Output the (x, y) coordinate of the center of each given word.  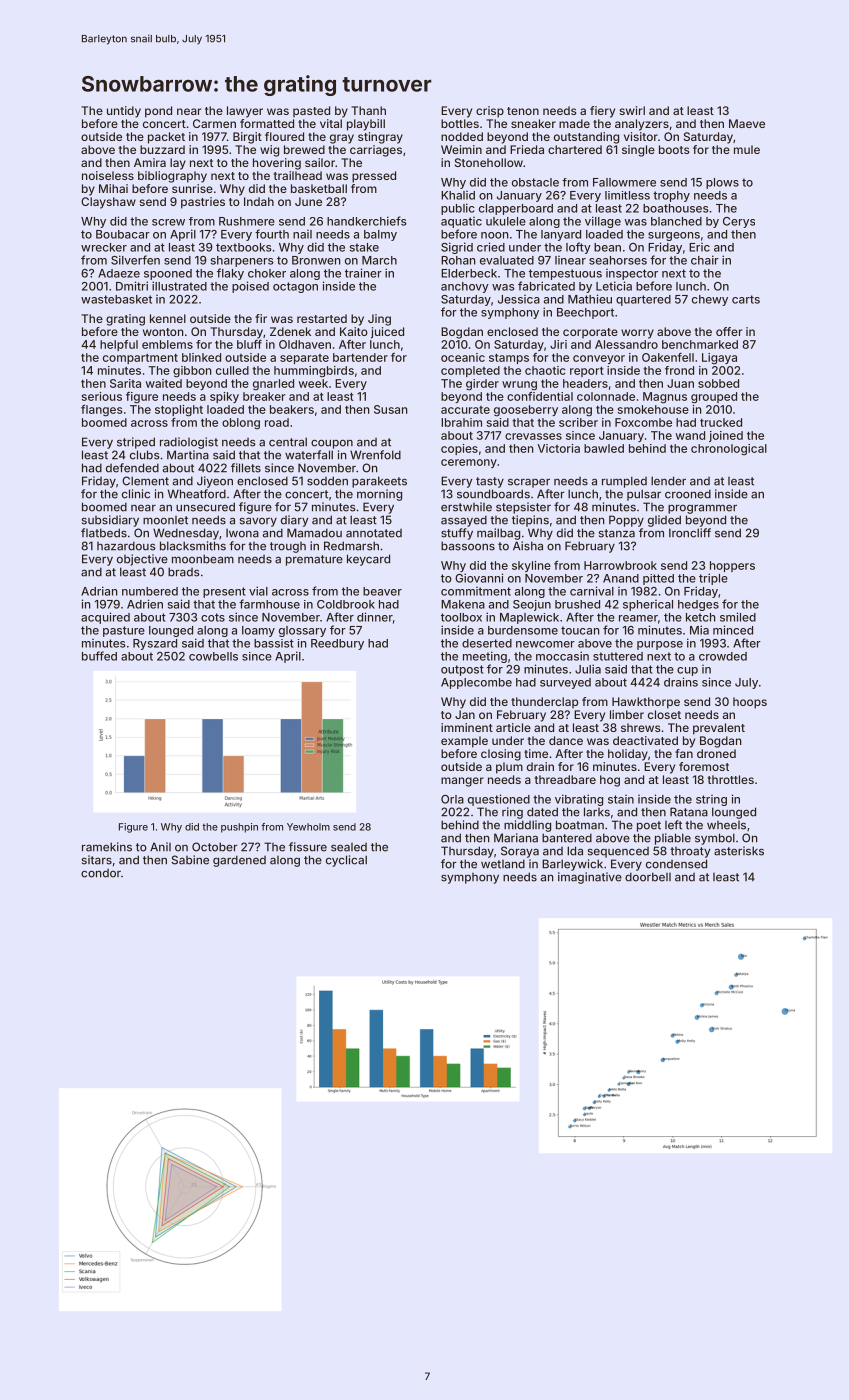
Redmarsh (351, 546)
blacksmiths (193, 546)
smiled (738, 617)
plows (722, 183)
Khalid (458, 195)
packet (166, 138)
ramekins (107, 847)
